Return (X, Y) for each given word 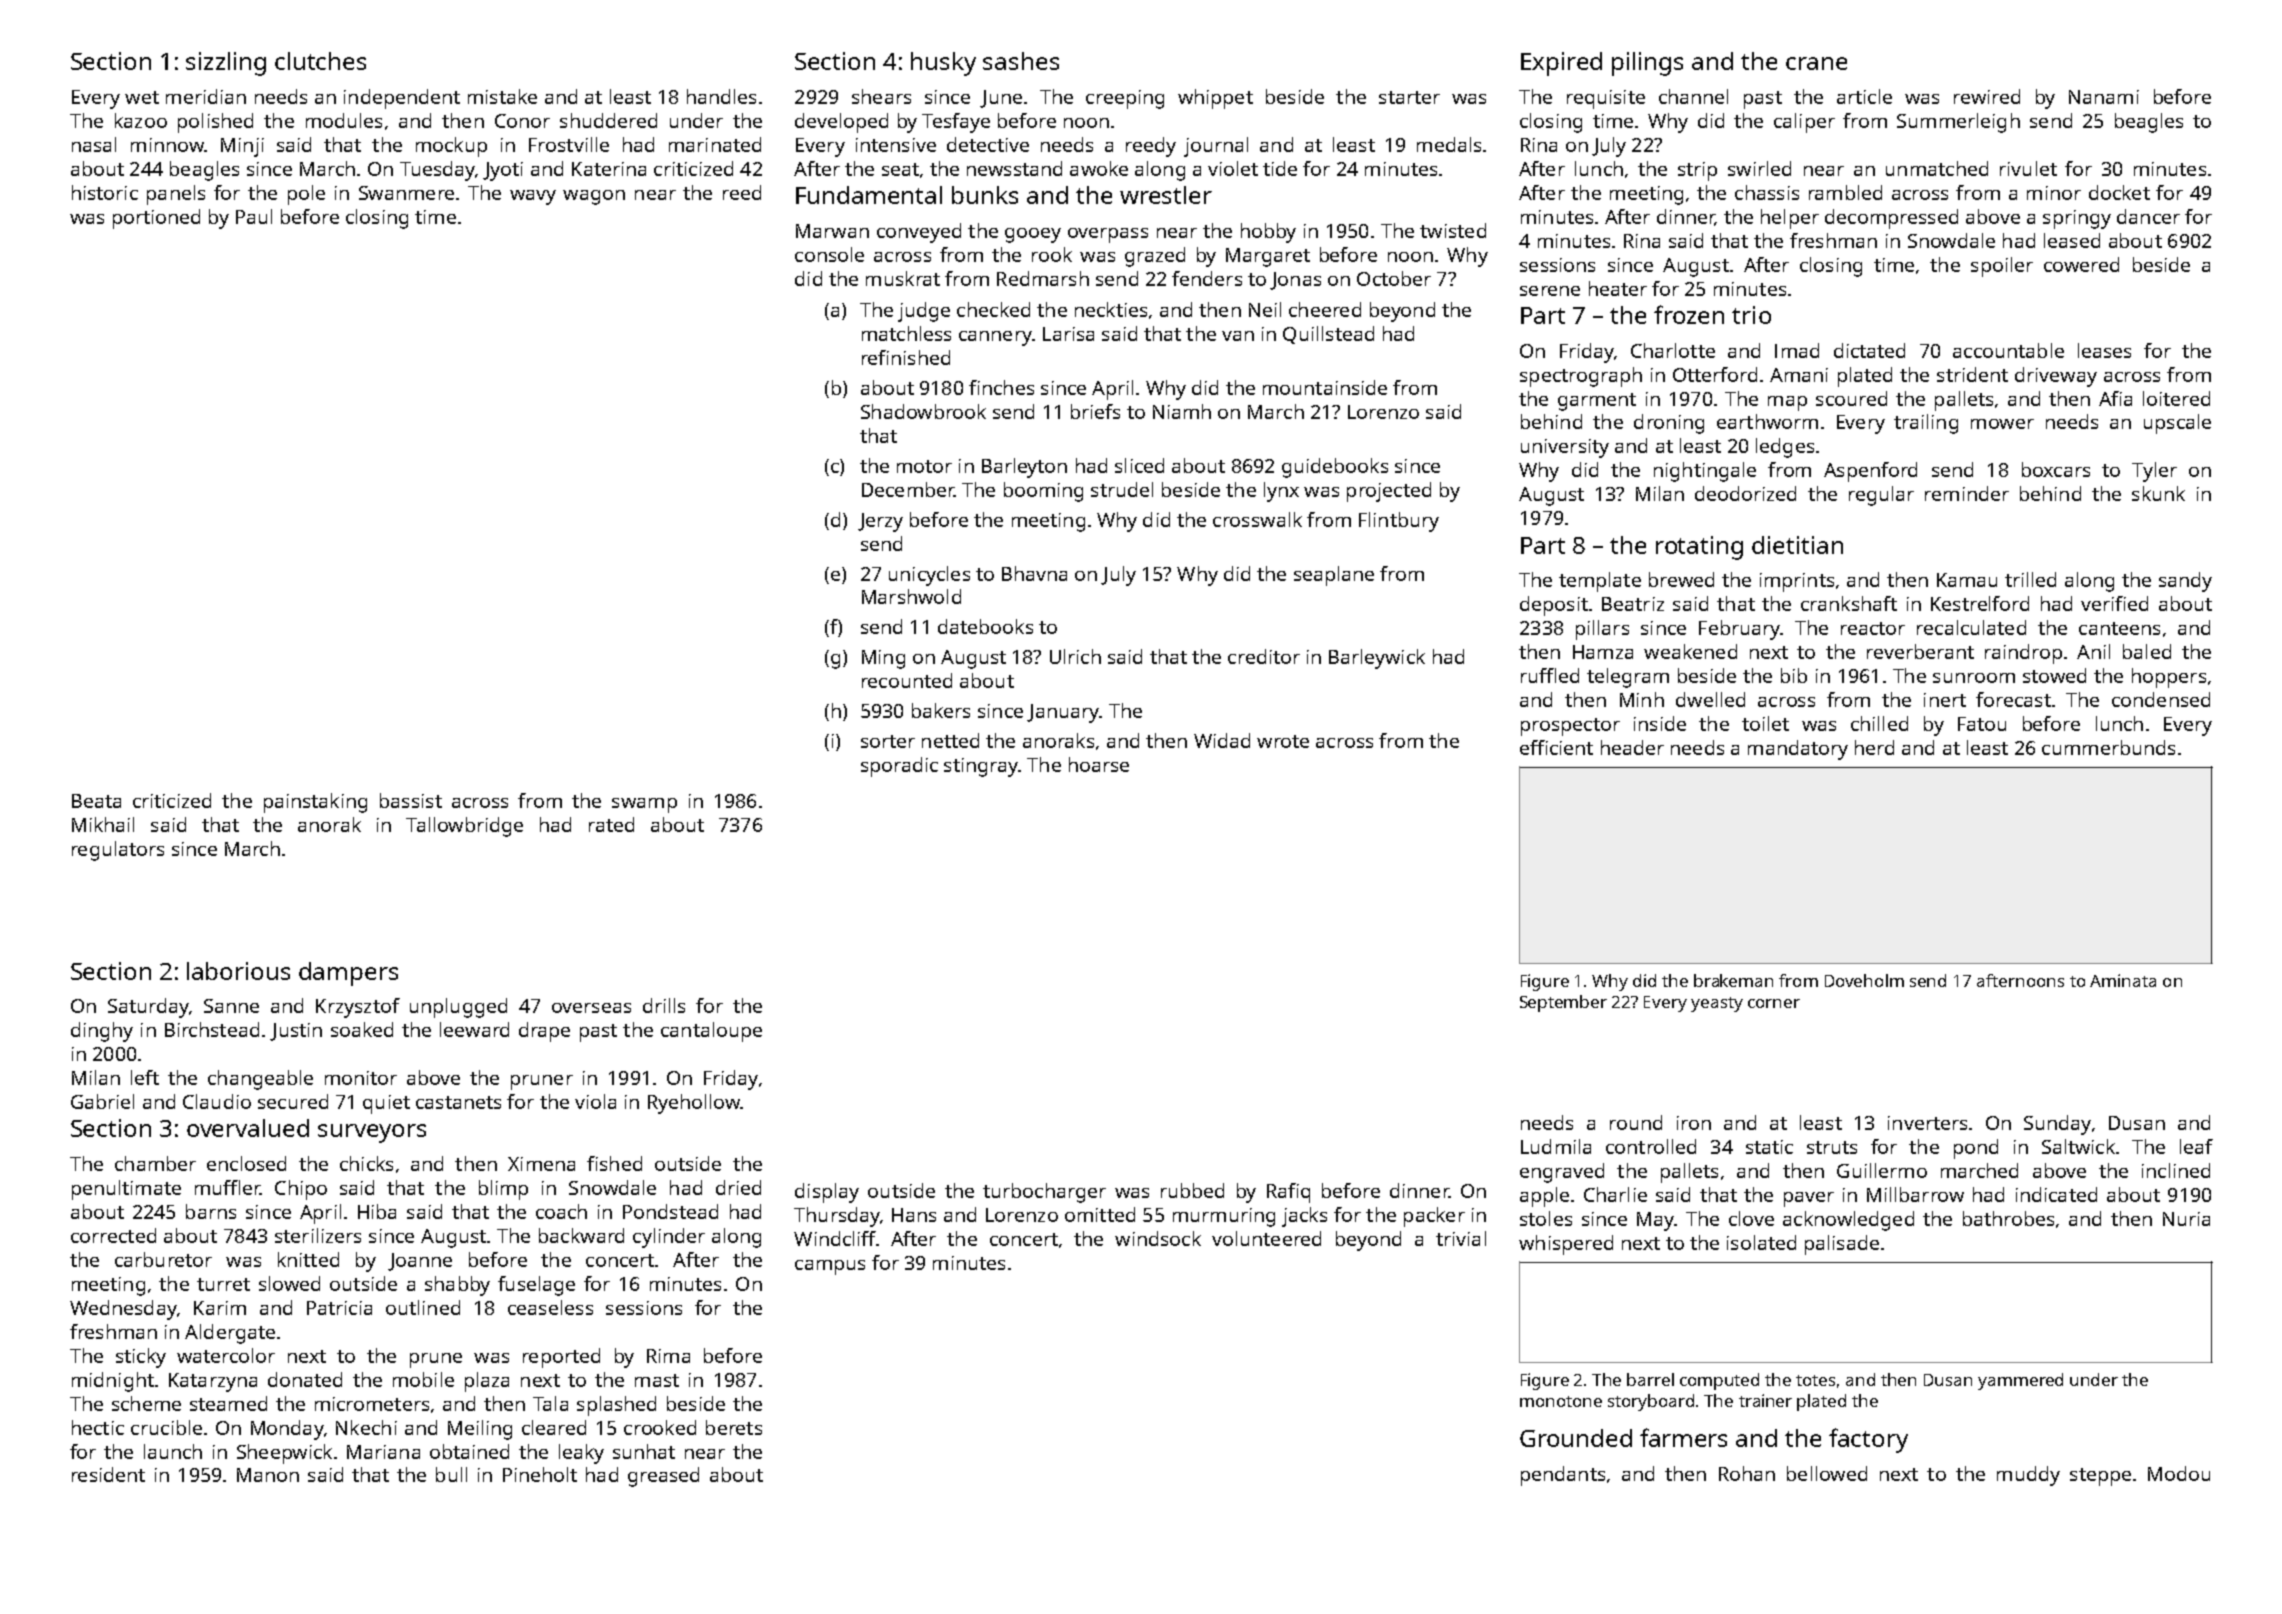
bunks (985, 195)
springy (2077, 219)
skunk (2158, 493)
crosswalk (1257, 519)
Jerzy (880, 522)
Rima (668, 1356)
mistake (502, 96)
